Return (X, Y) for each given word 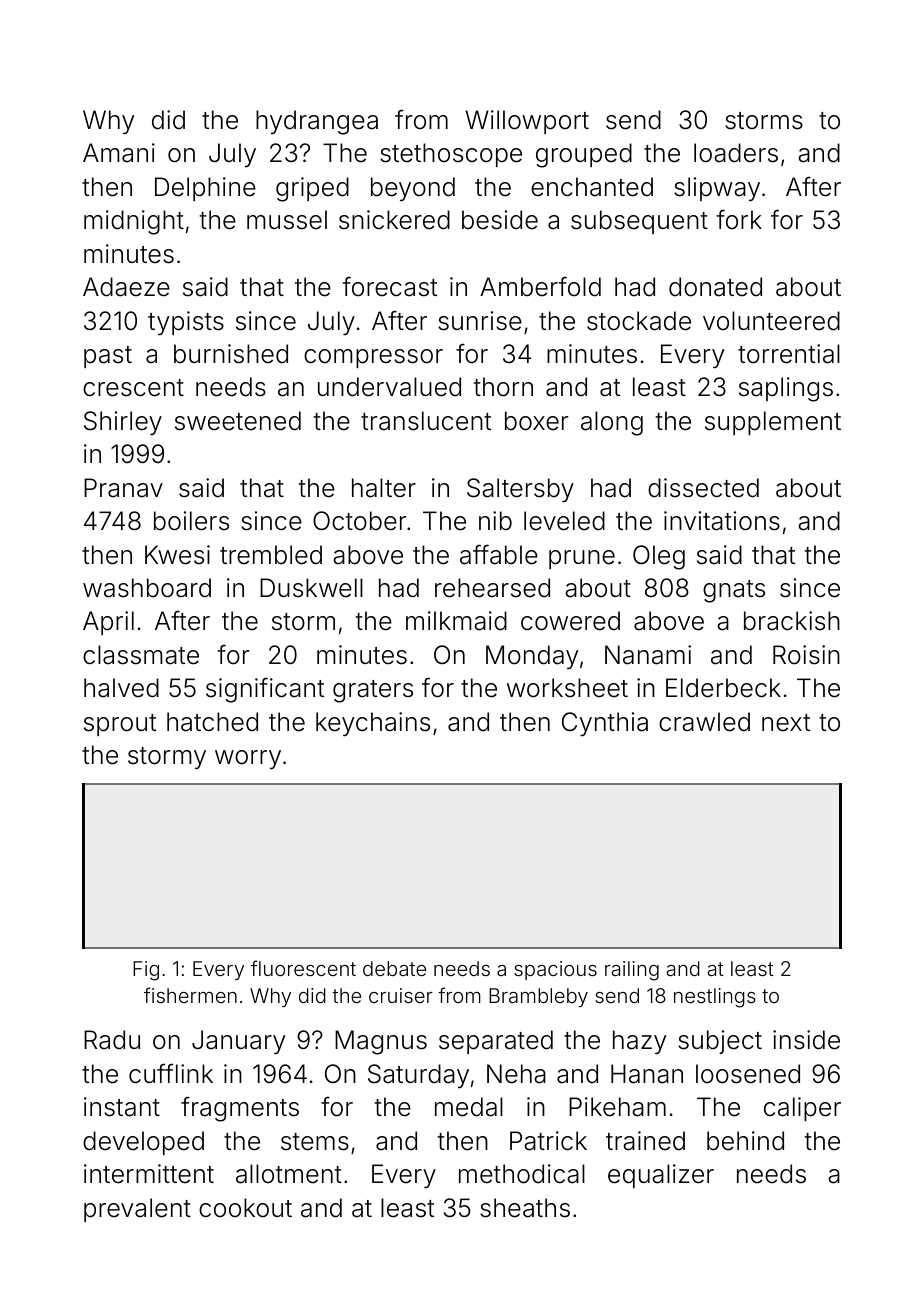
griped (312, 189)
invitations (722, 521)
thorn (503, 387)
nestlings (715, 998)
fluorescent (303, 968)
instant (122, 1107)
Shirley (123, 423)
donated (715, 287)
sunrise (480, 321)
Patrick (548, 1141)
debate (394, 968)
